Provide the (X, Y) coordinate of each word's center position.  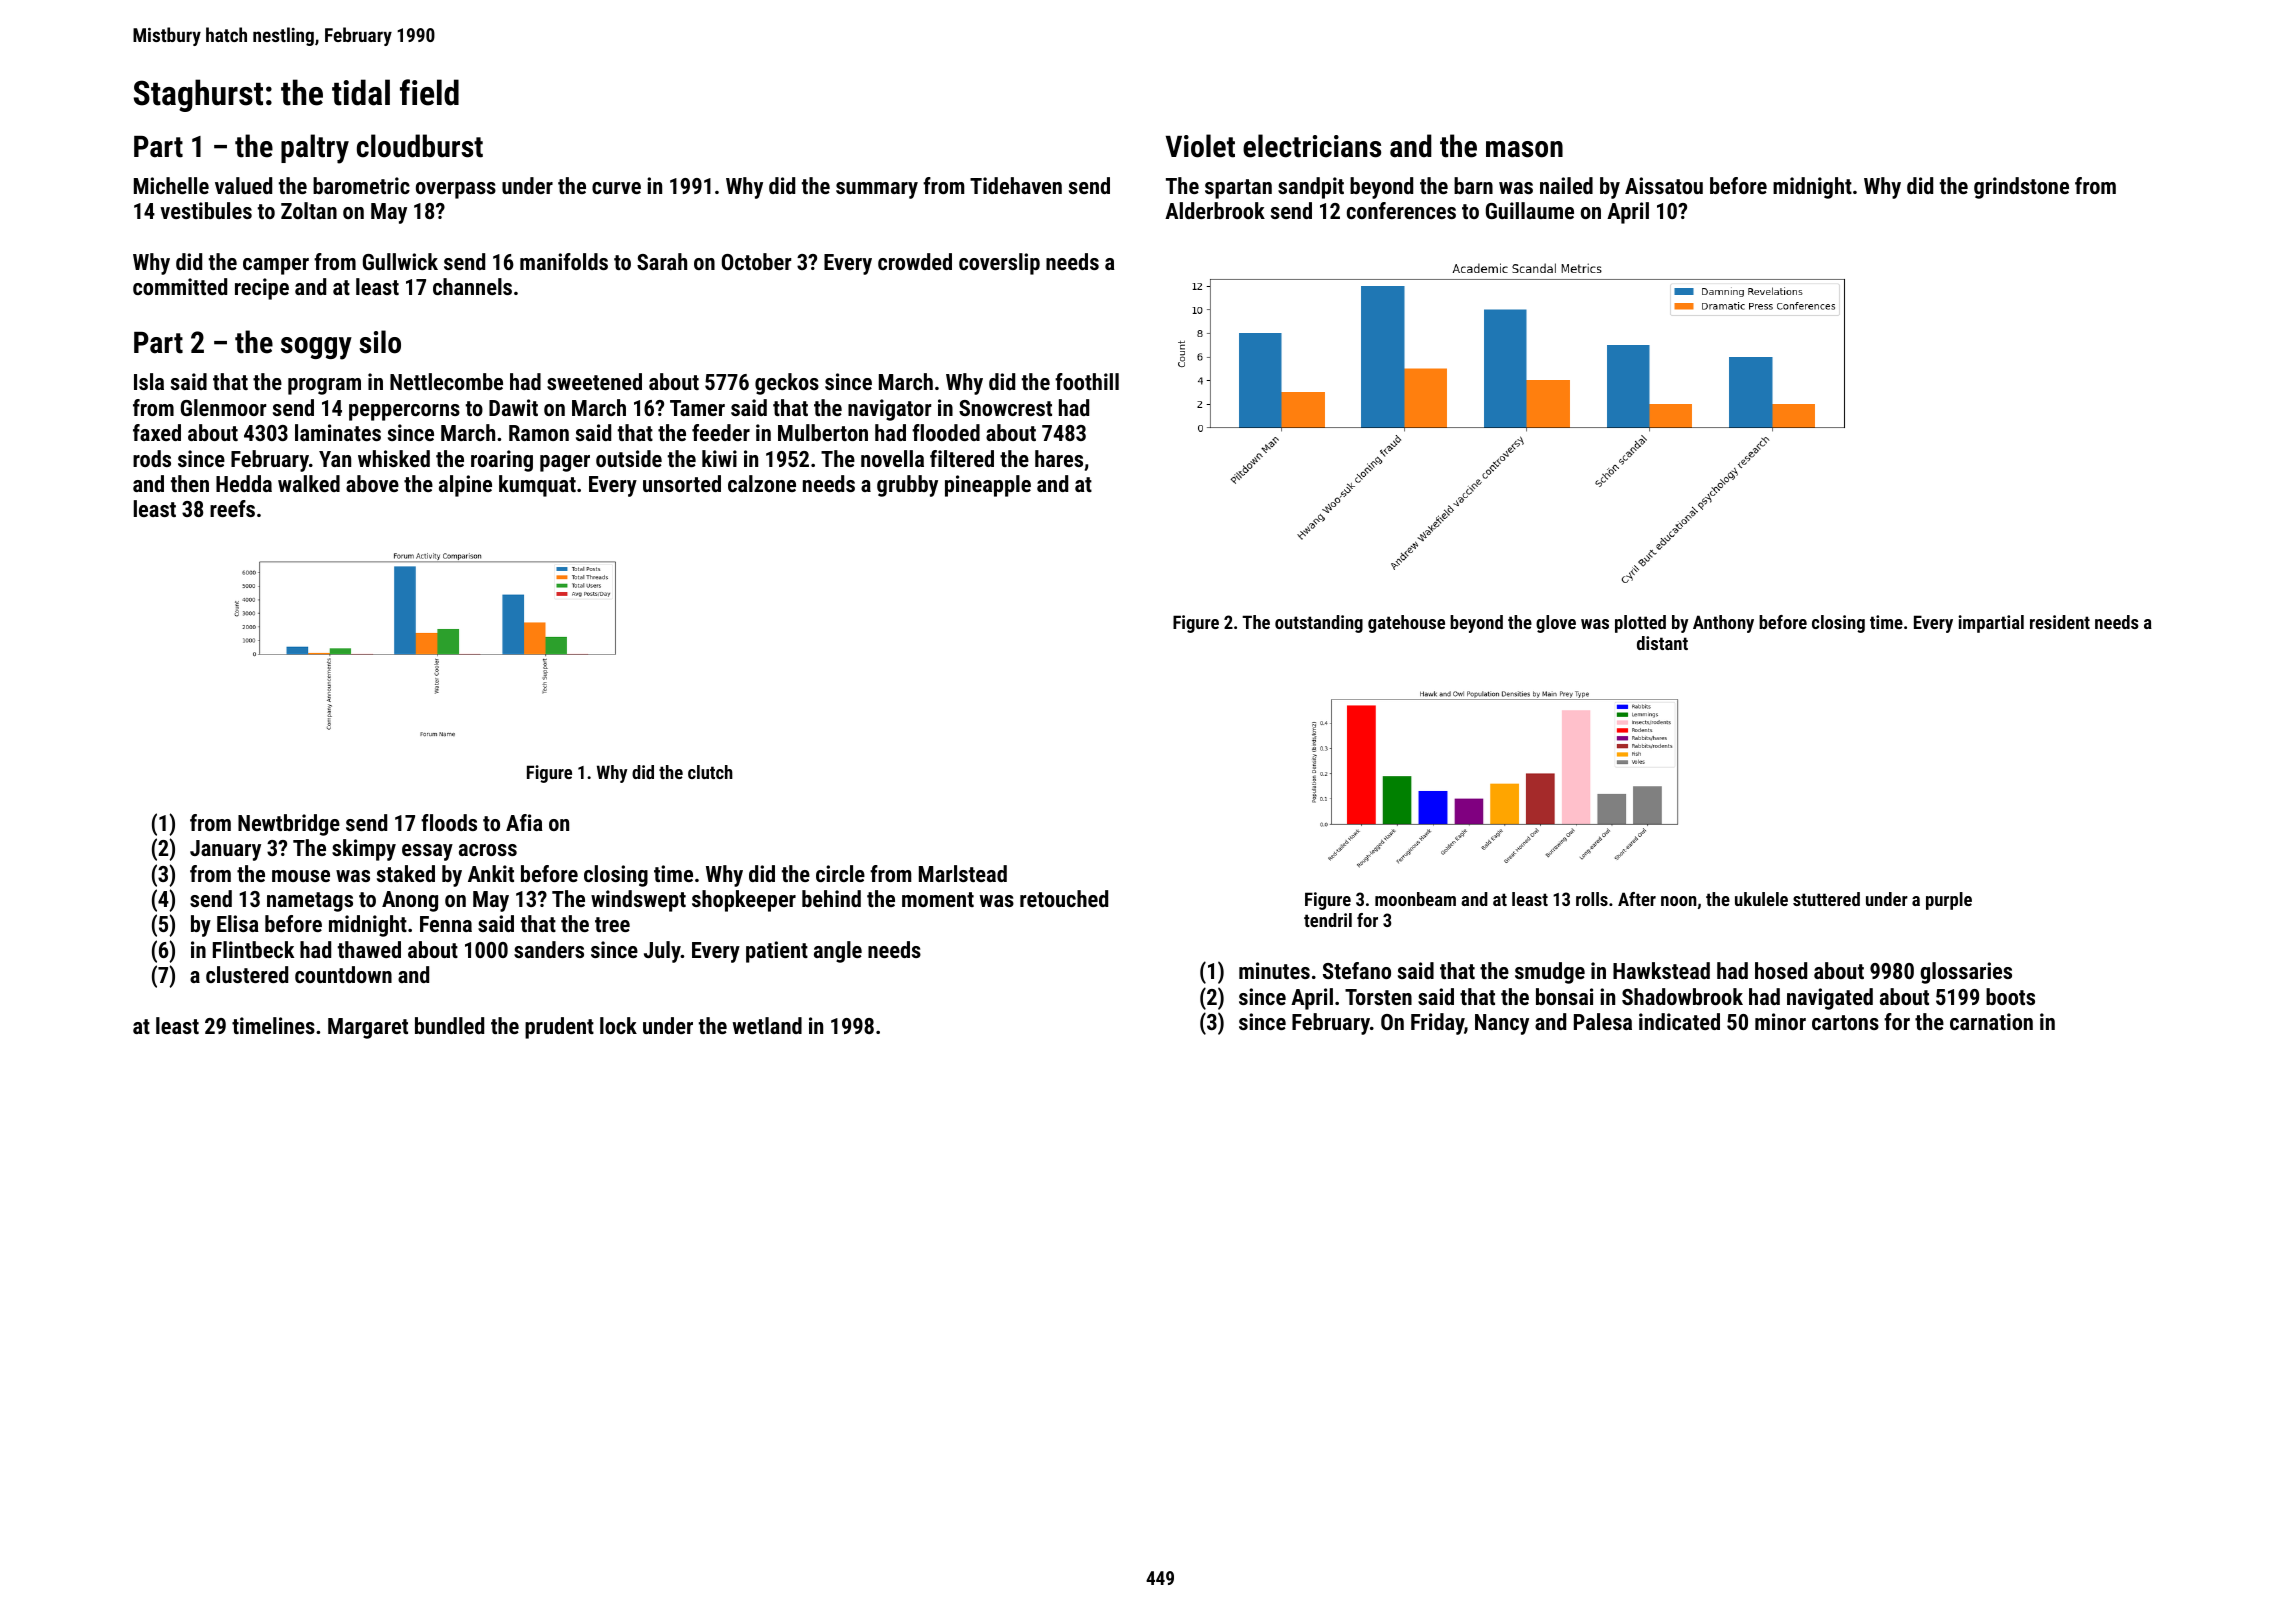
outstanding (1319, 624)
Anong (410, 901)
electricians (1312, 146)
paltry (315, 149)
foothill (1087, 381)
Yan (335, 459)
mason (1524, 149)
